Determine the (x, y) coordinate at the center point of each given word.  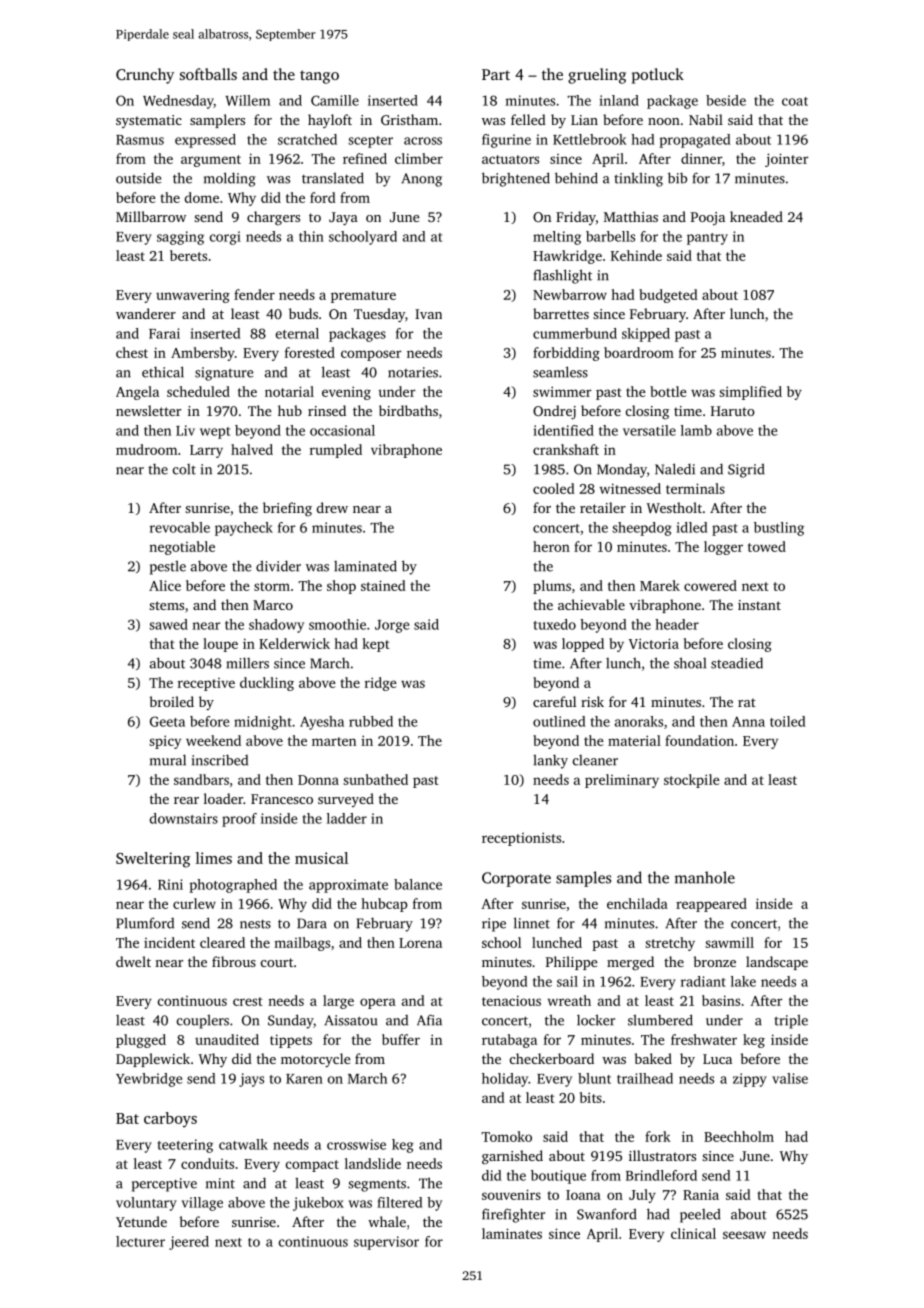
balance (418, 884)
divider (278, 566)
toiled (787, 721)
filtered (399, 1202)
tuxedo (555, 624)
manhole (705, 877)
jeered (189, 1243)
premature (363, 297)
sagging (180, 238)
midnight (263, 723)
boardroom (639, 352)
